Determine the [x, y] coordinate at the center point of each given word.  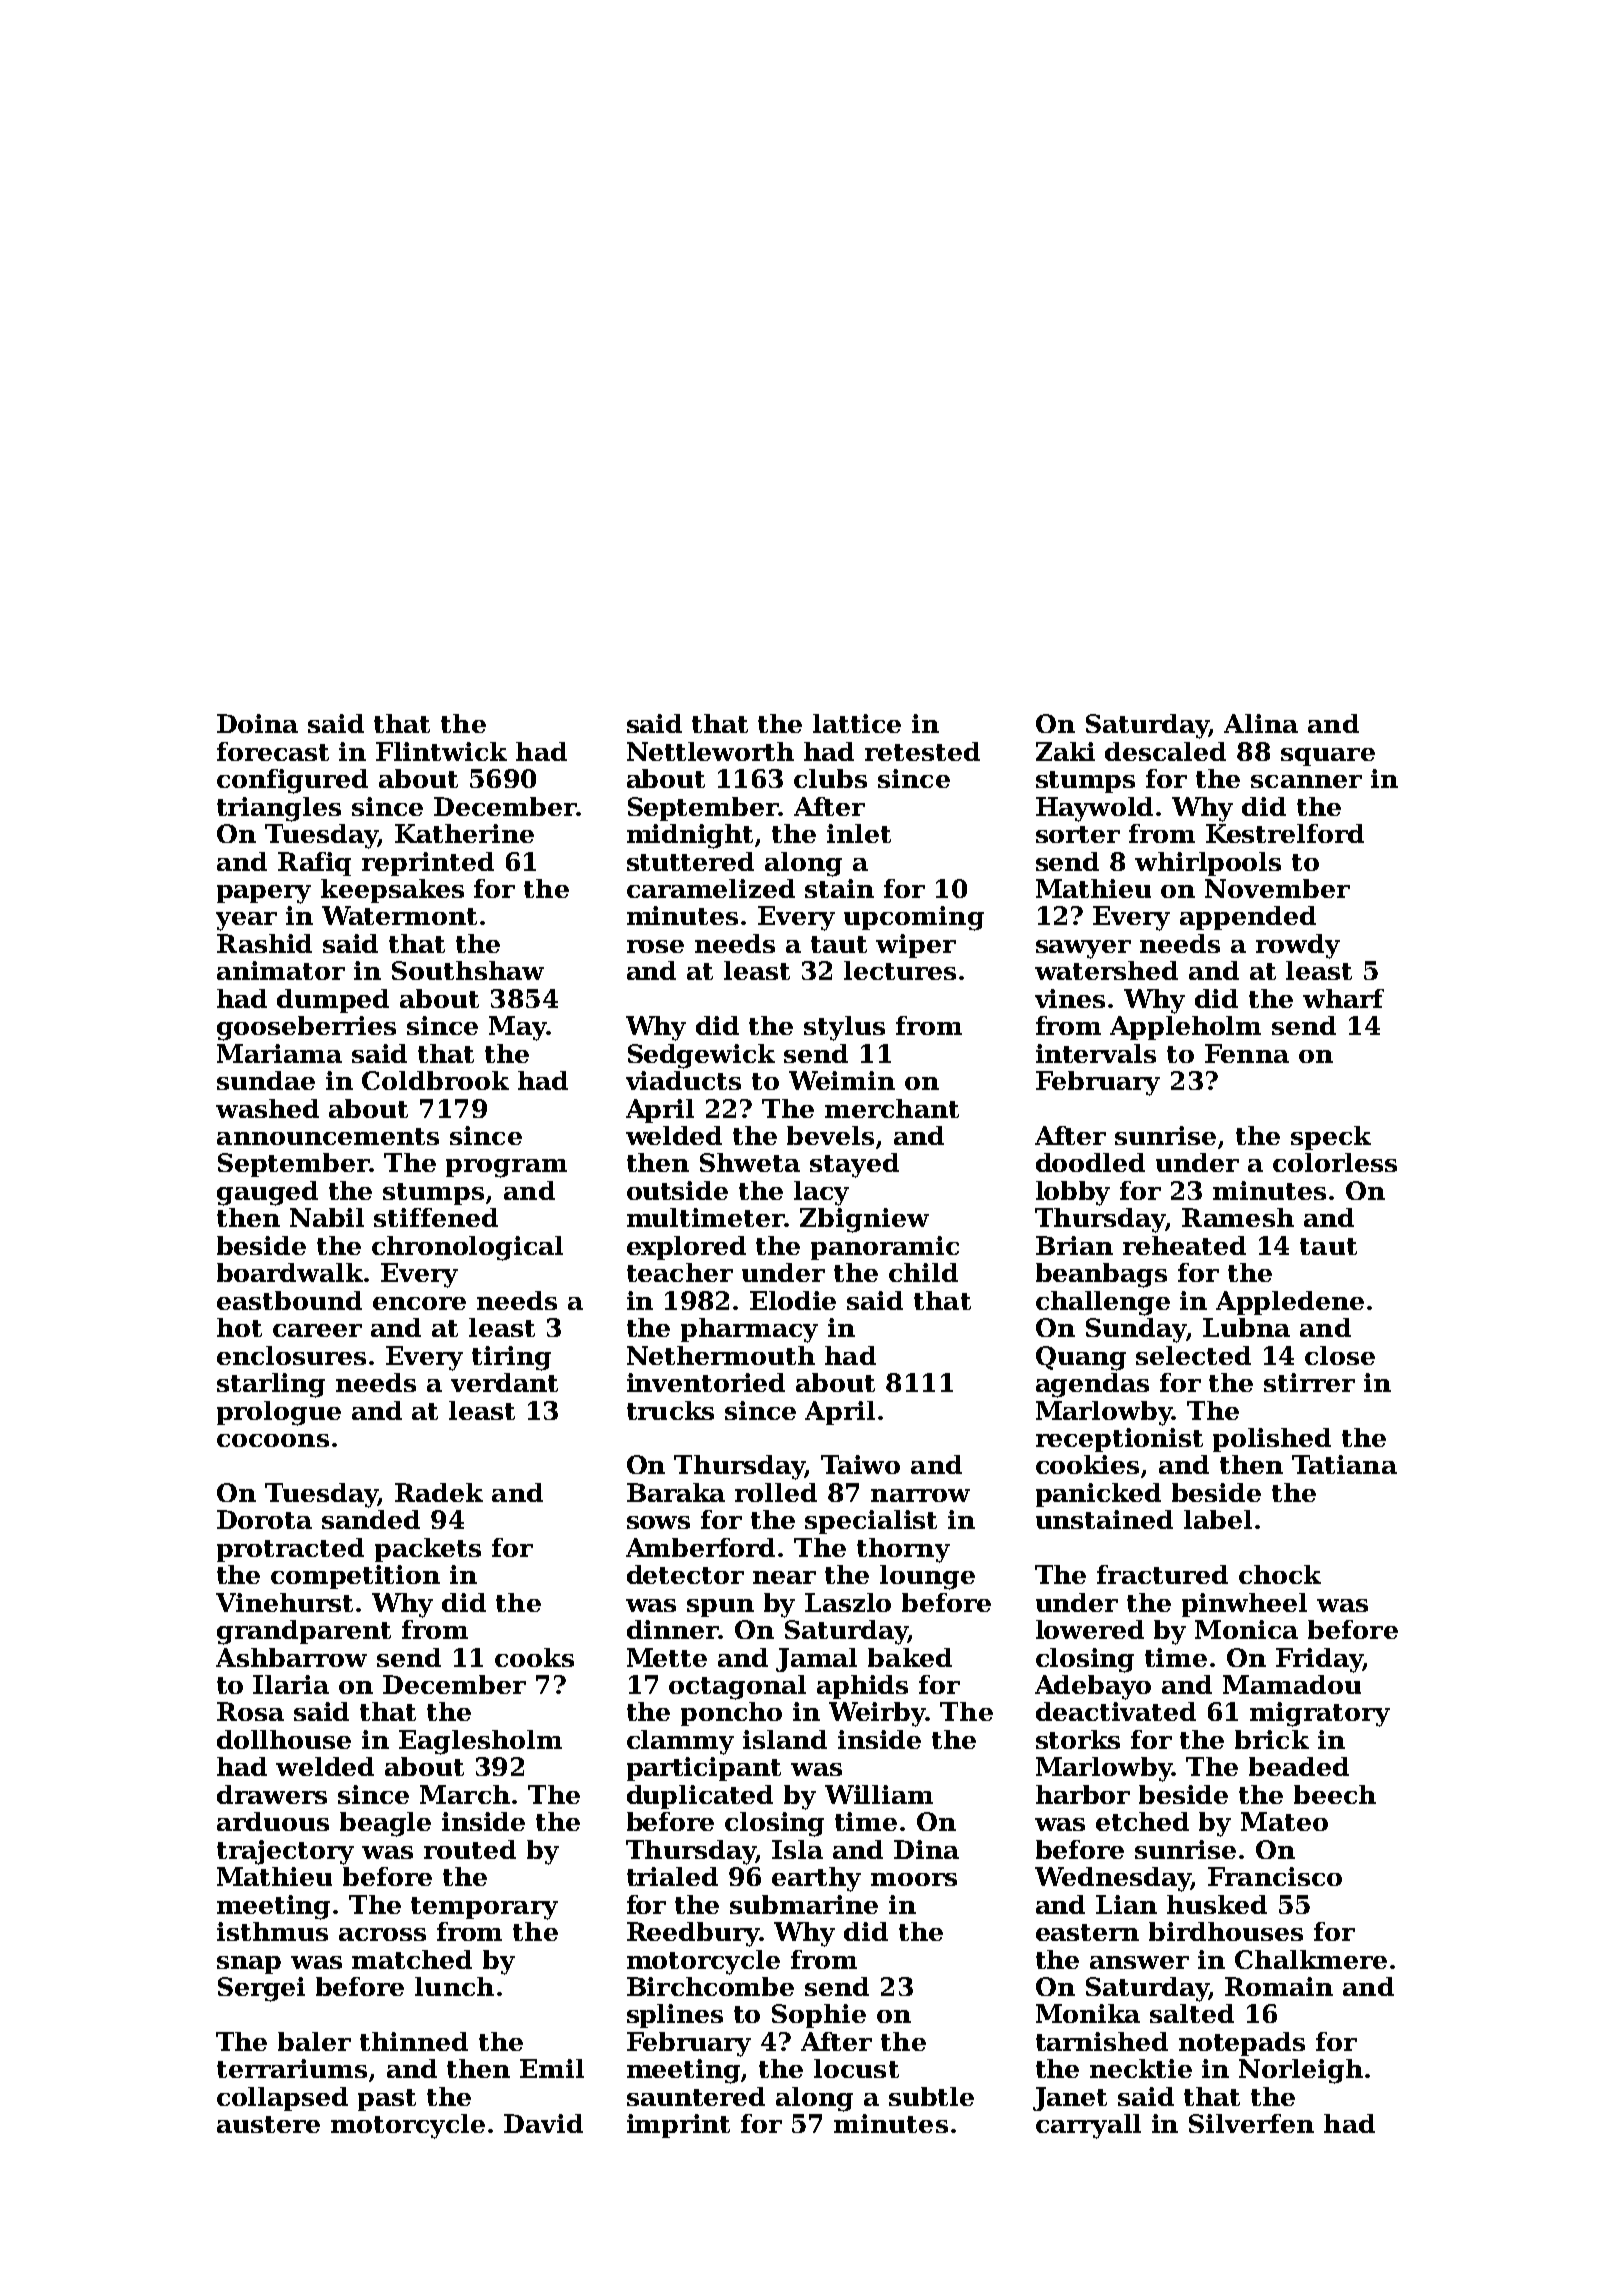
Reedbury [693, 1934]
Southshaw [468, 970]
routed [470, 1849]
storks [1078, 1739]
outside [677, 1190]
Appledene [1290, 1303]
